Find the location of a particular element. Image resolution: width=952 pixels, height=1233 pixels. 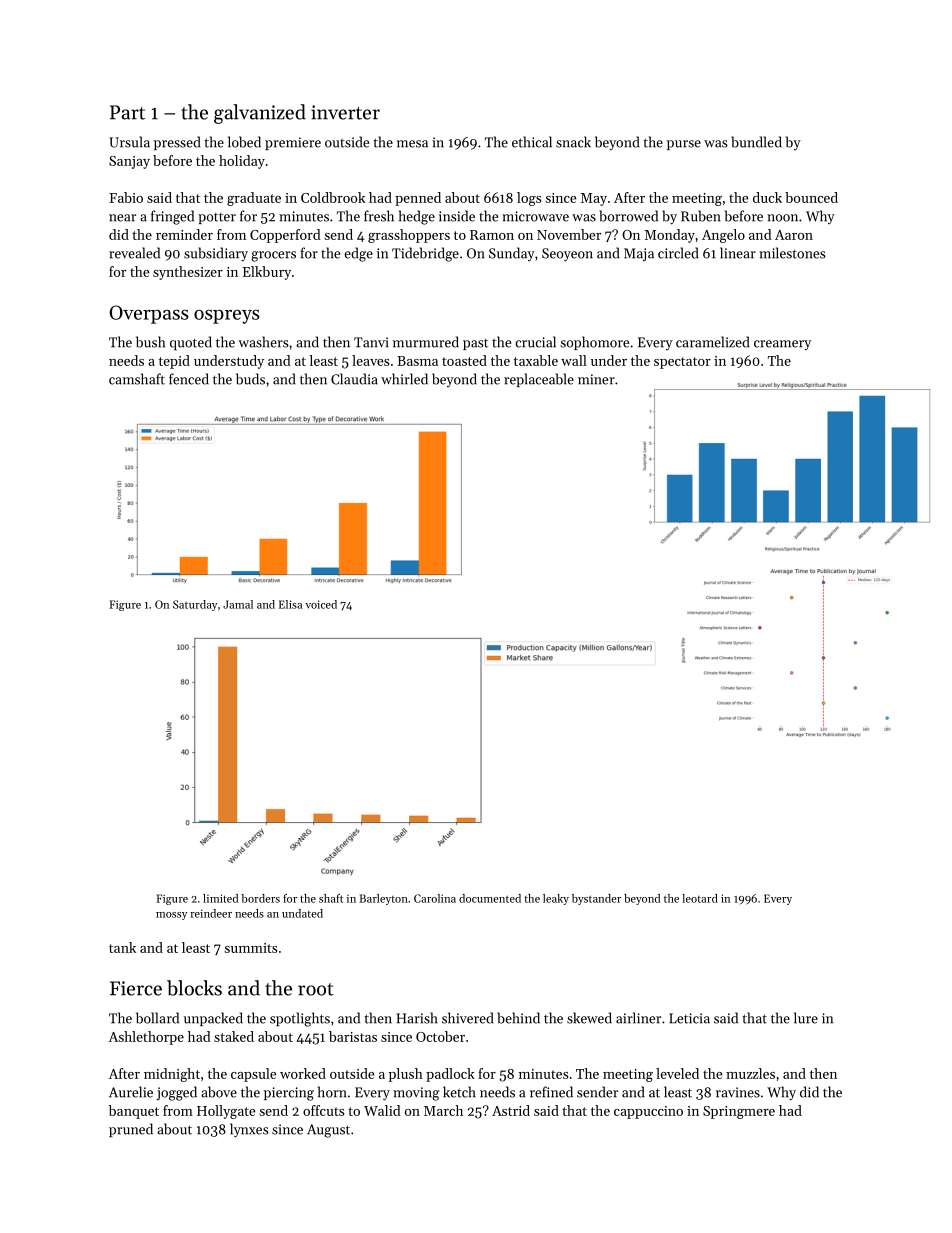

replaceable is located at coordinates (539, 380).
